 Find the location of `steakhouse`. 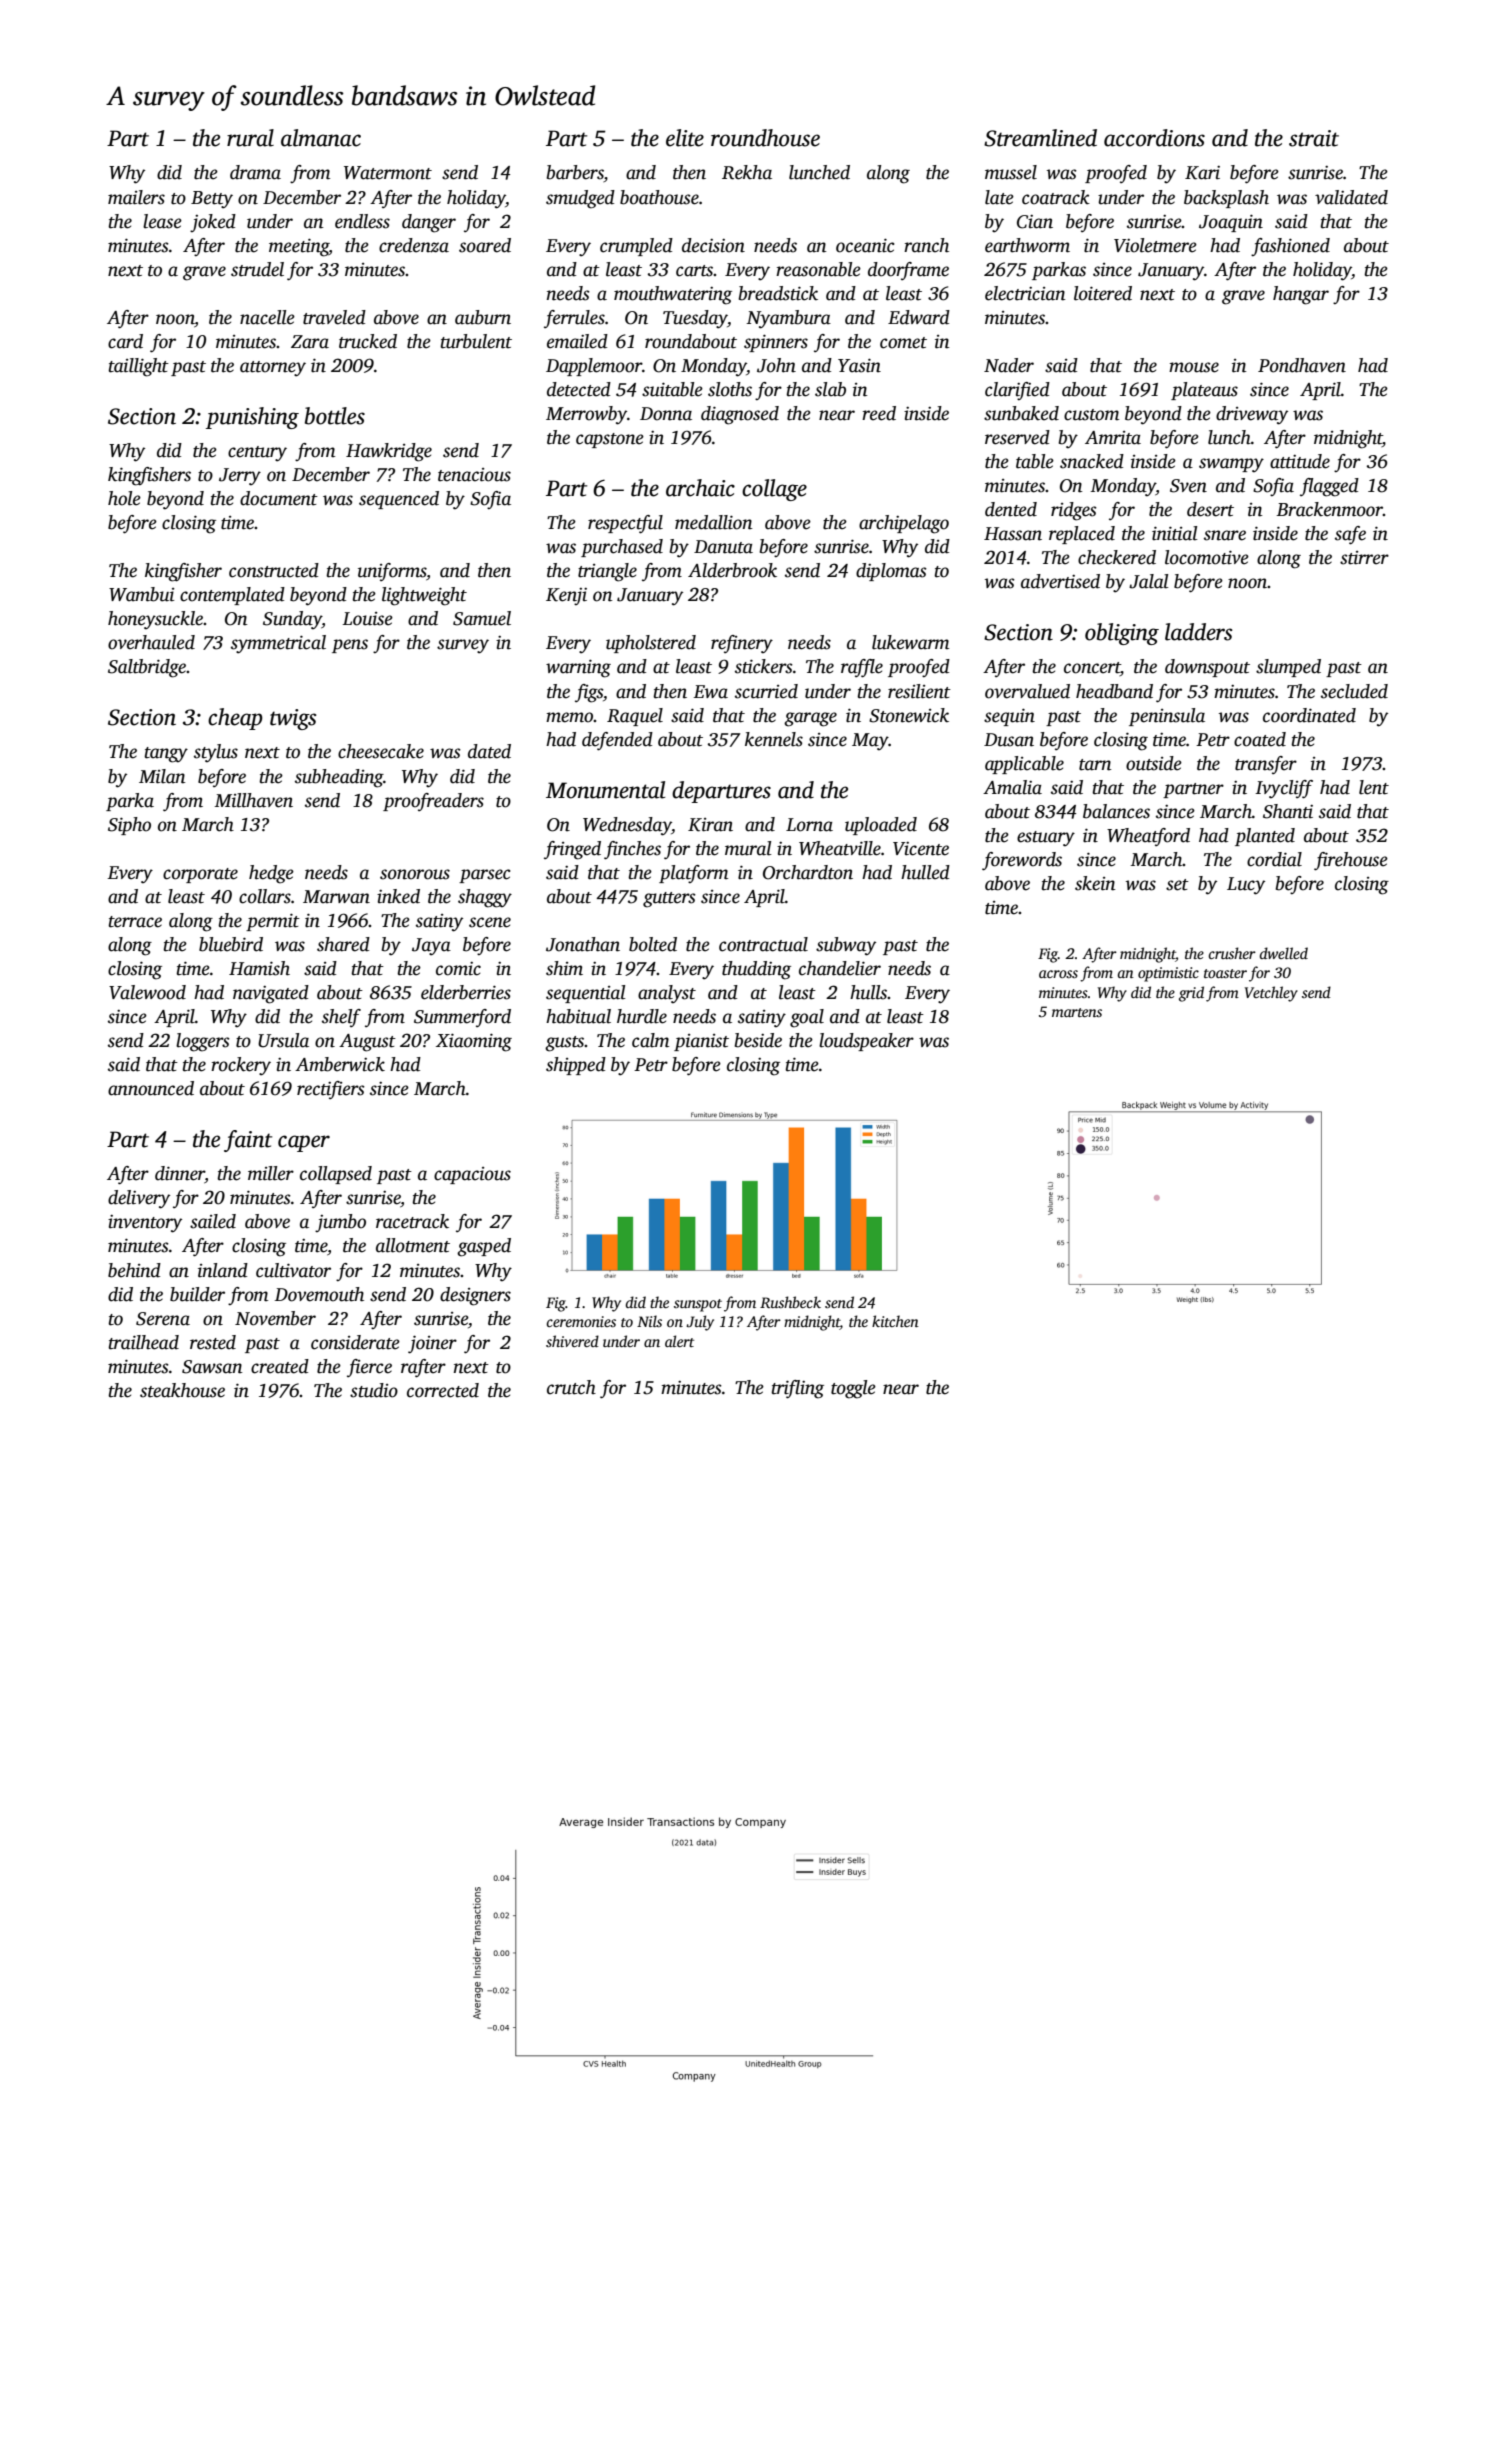

steakhouse is located at coordinates (182, 1390).
